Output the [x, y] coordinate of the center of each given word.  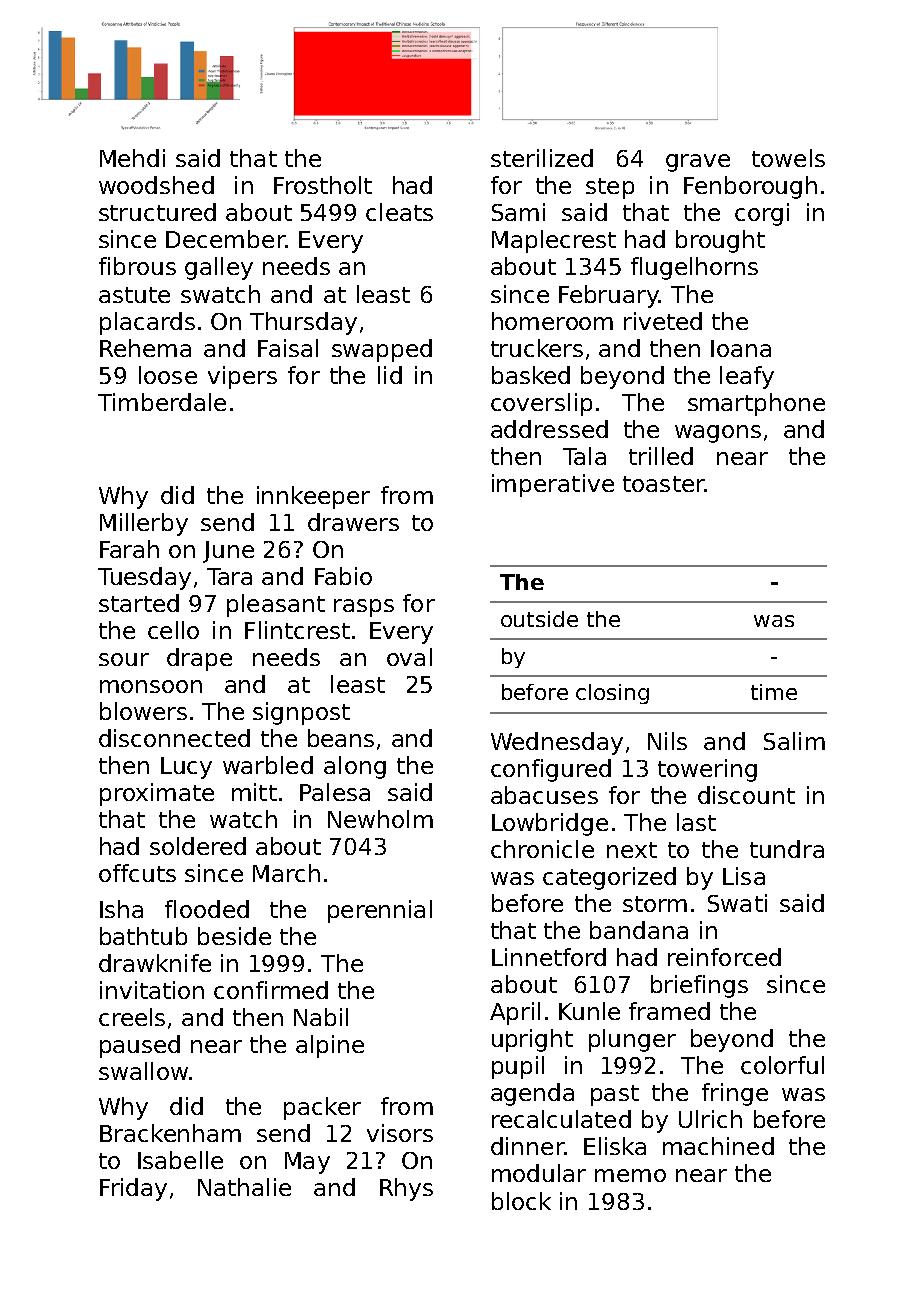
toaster [663, 484]
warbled [268, 765]
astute [134, 295]
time [774, 692]
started [139, 603]
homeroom [552, 321]
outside [539, 619]
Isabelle [180, 1160]
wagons [718, 434]
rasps [364, 608]
